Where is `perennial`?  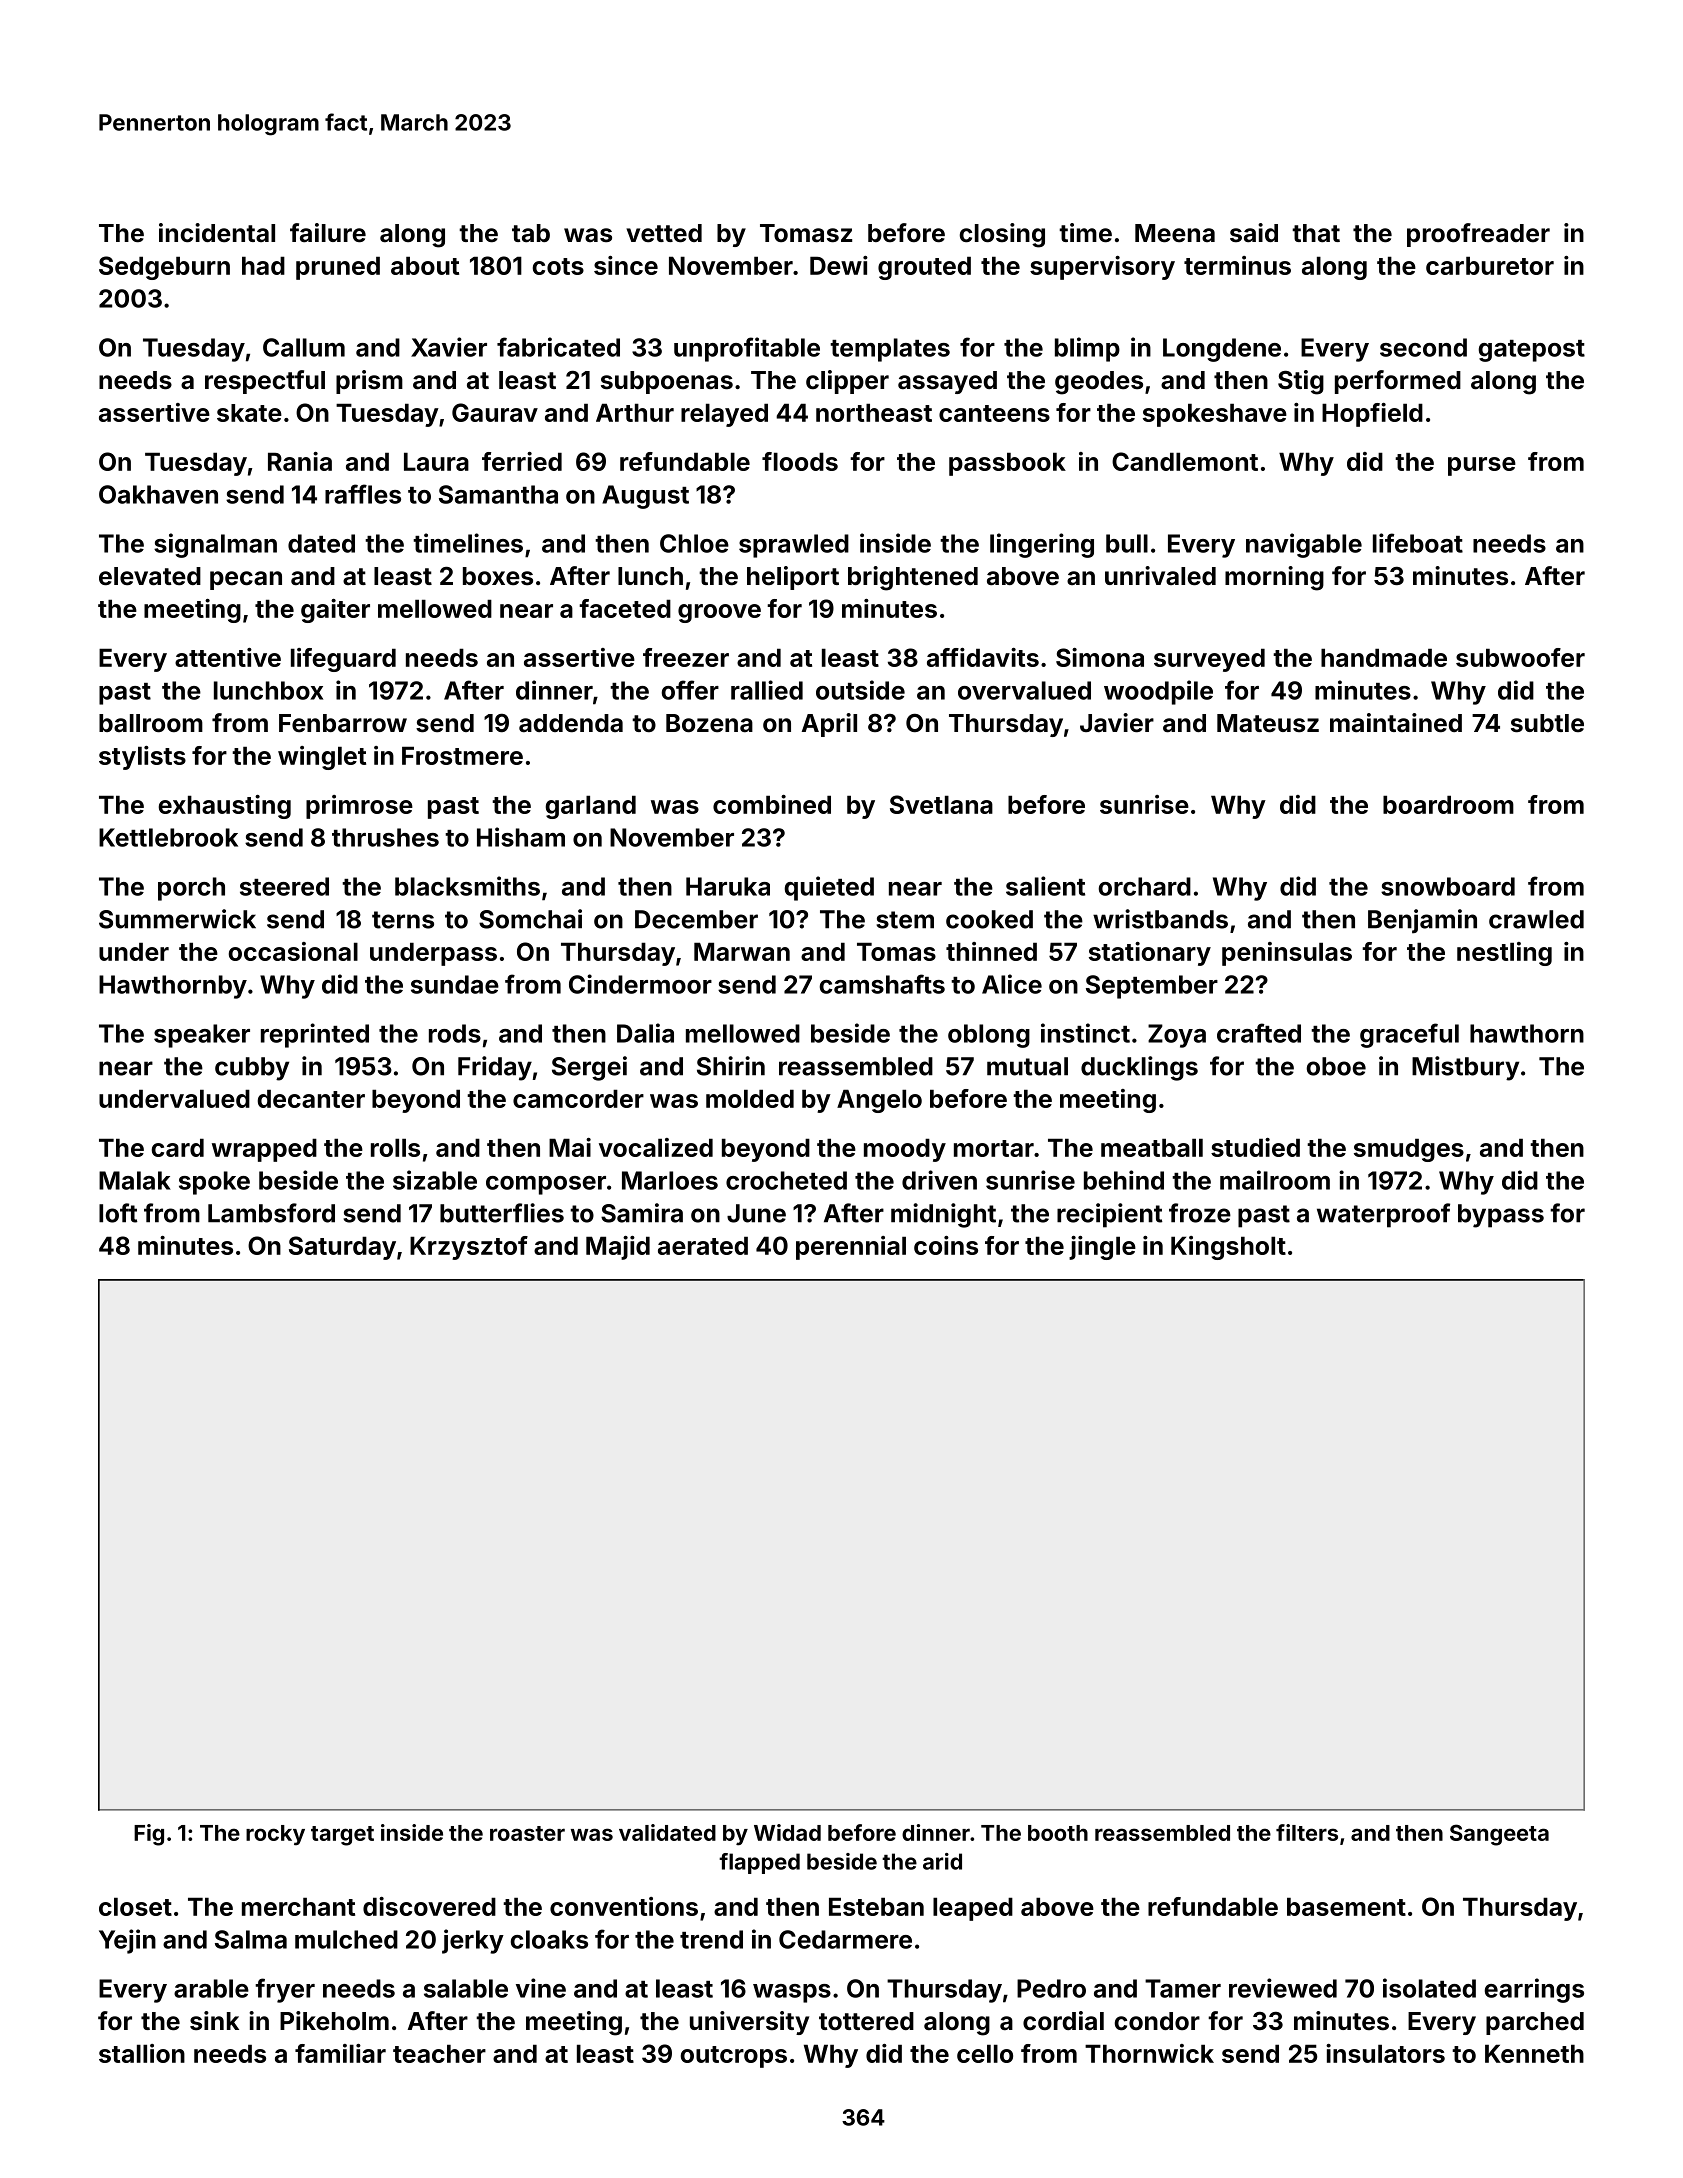
perennial is located at coordinates (851, 1248).
